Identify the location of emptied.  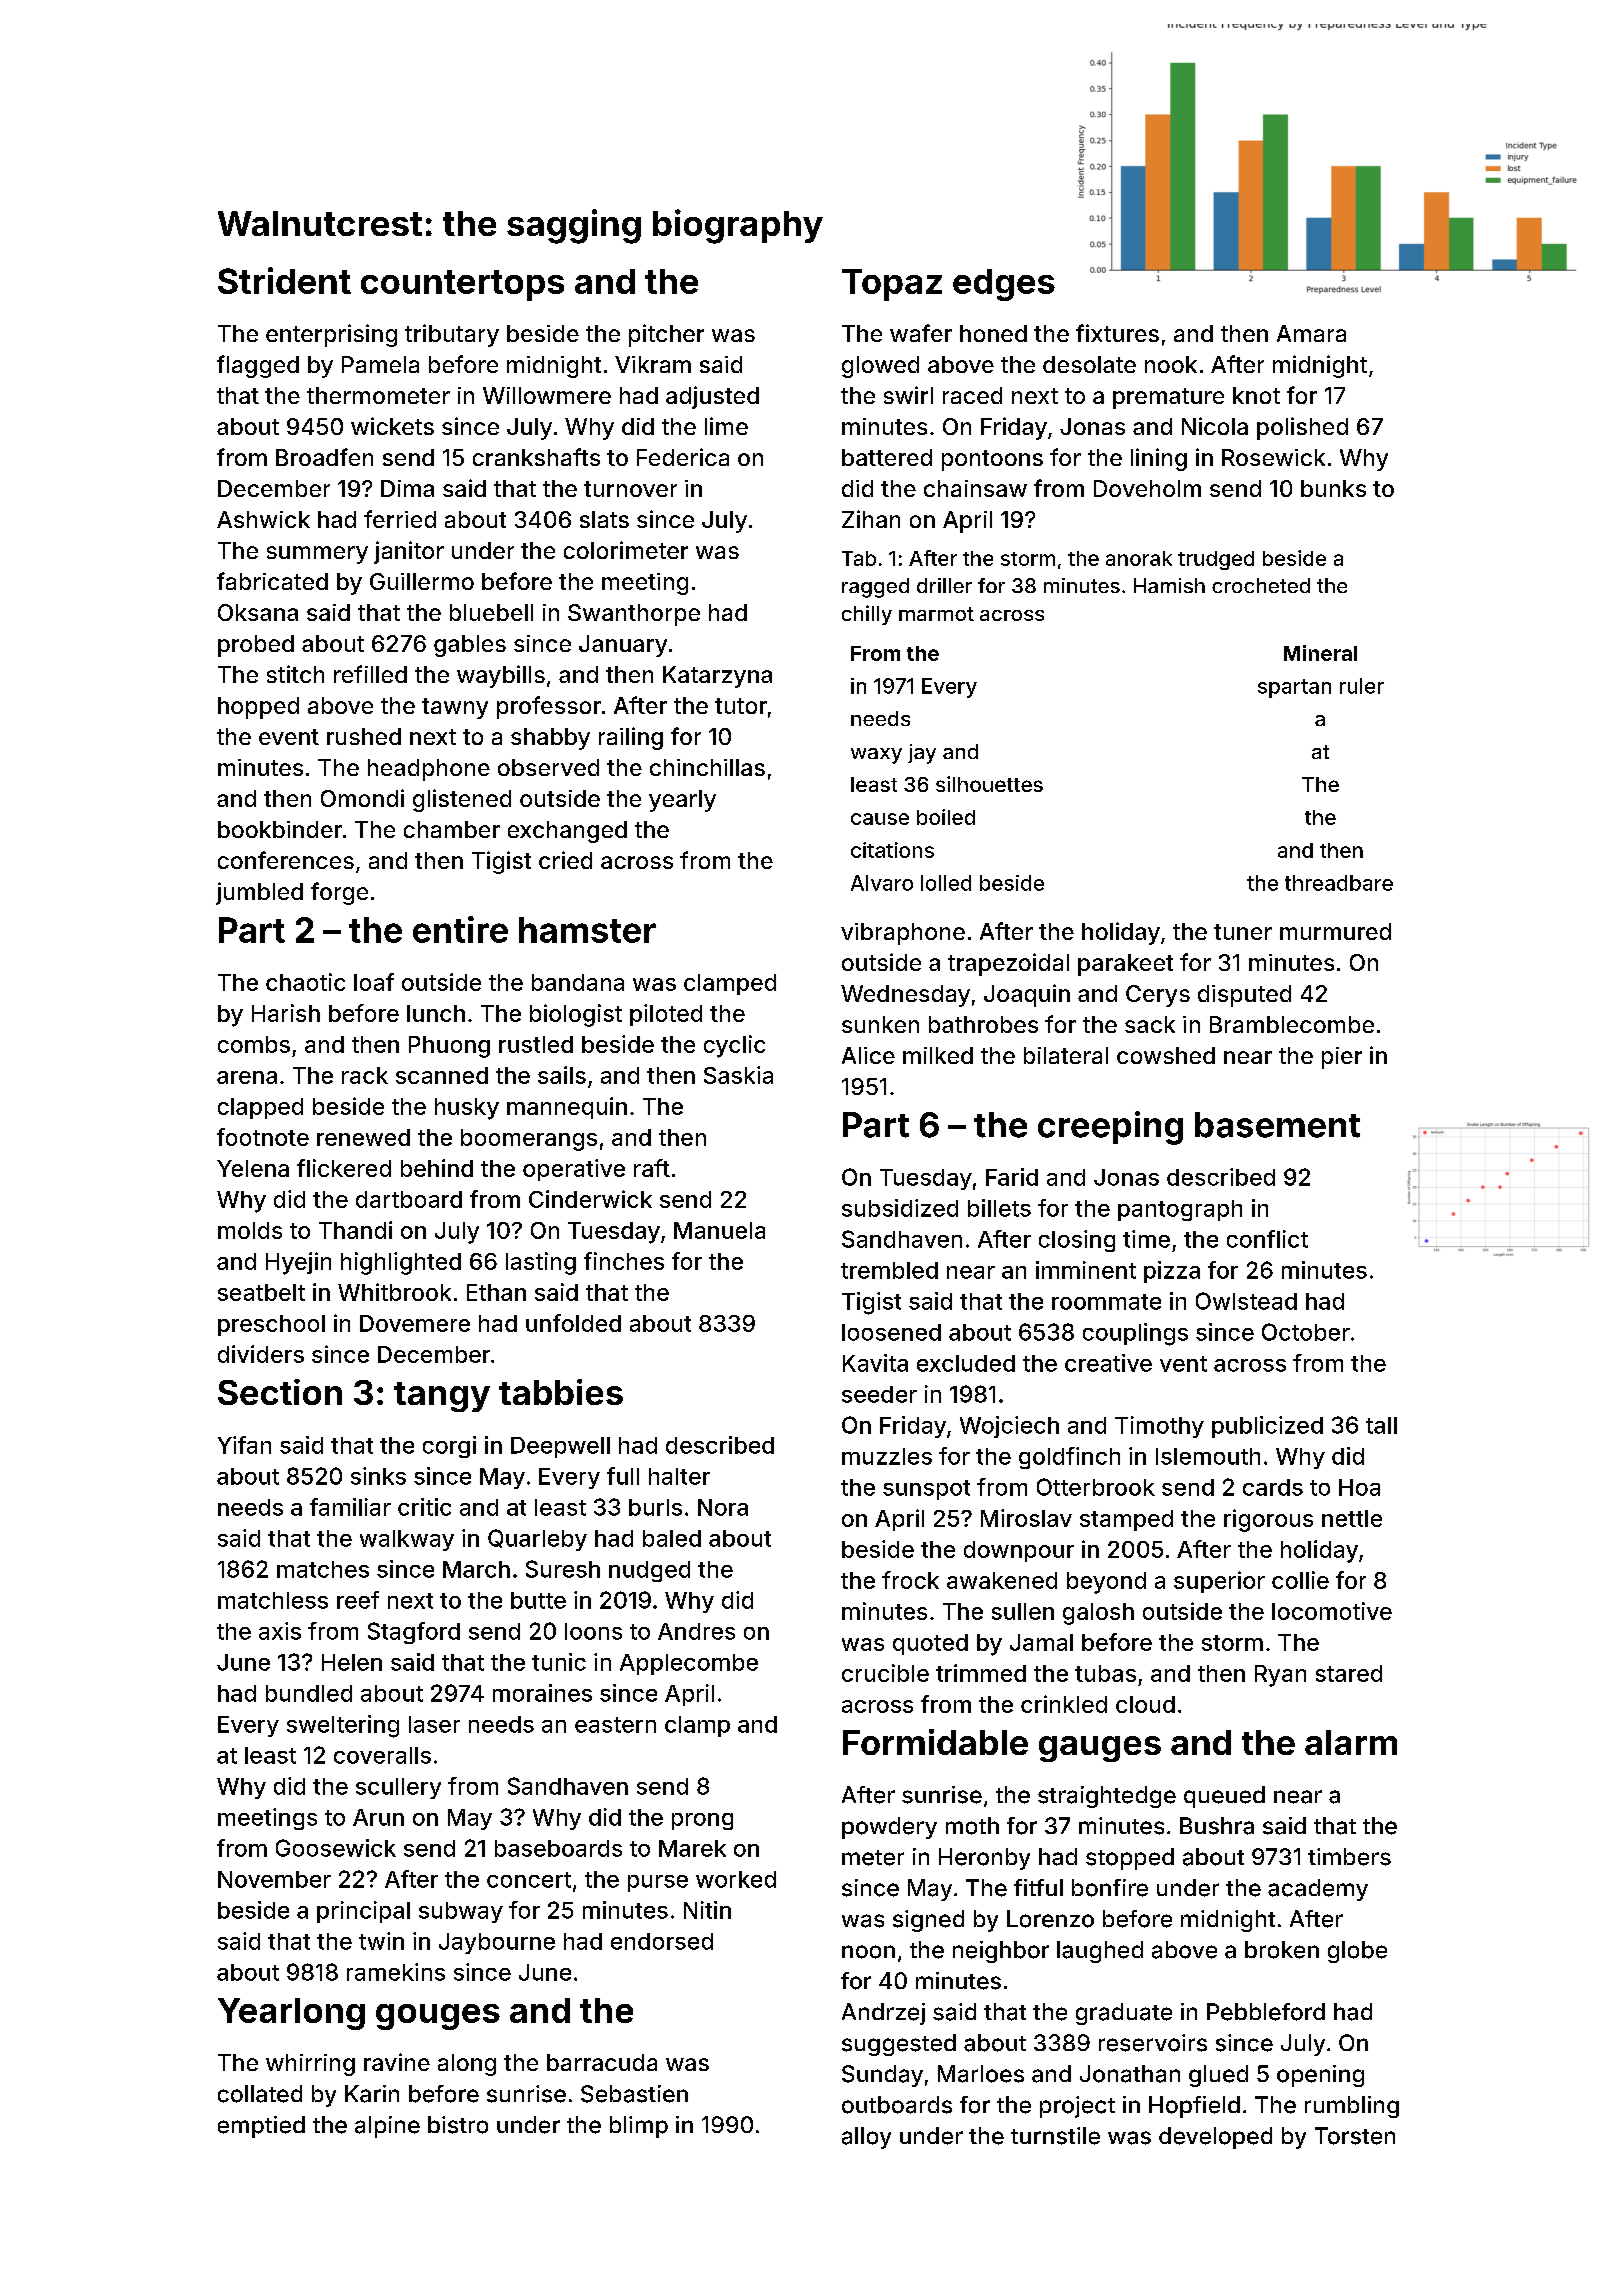
(261, 2127).
